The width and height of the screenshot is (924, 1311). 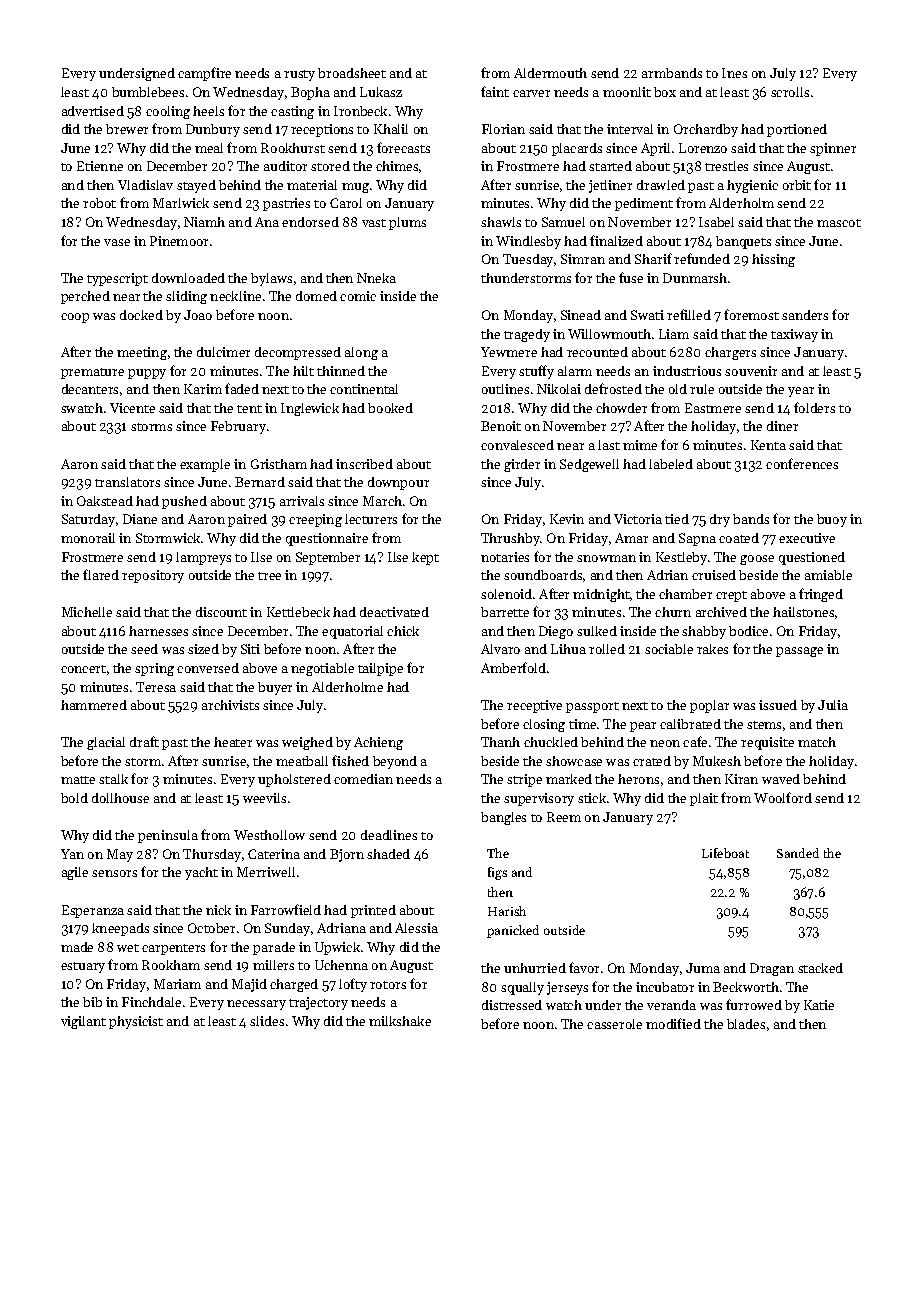 What do you see at coordinates (574, 761) in the screenshot?
I see `showcase` at bounding box center [574, 761].
